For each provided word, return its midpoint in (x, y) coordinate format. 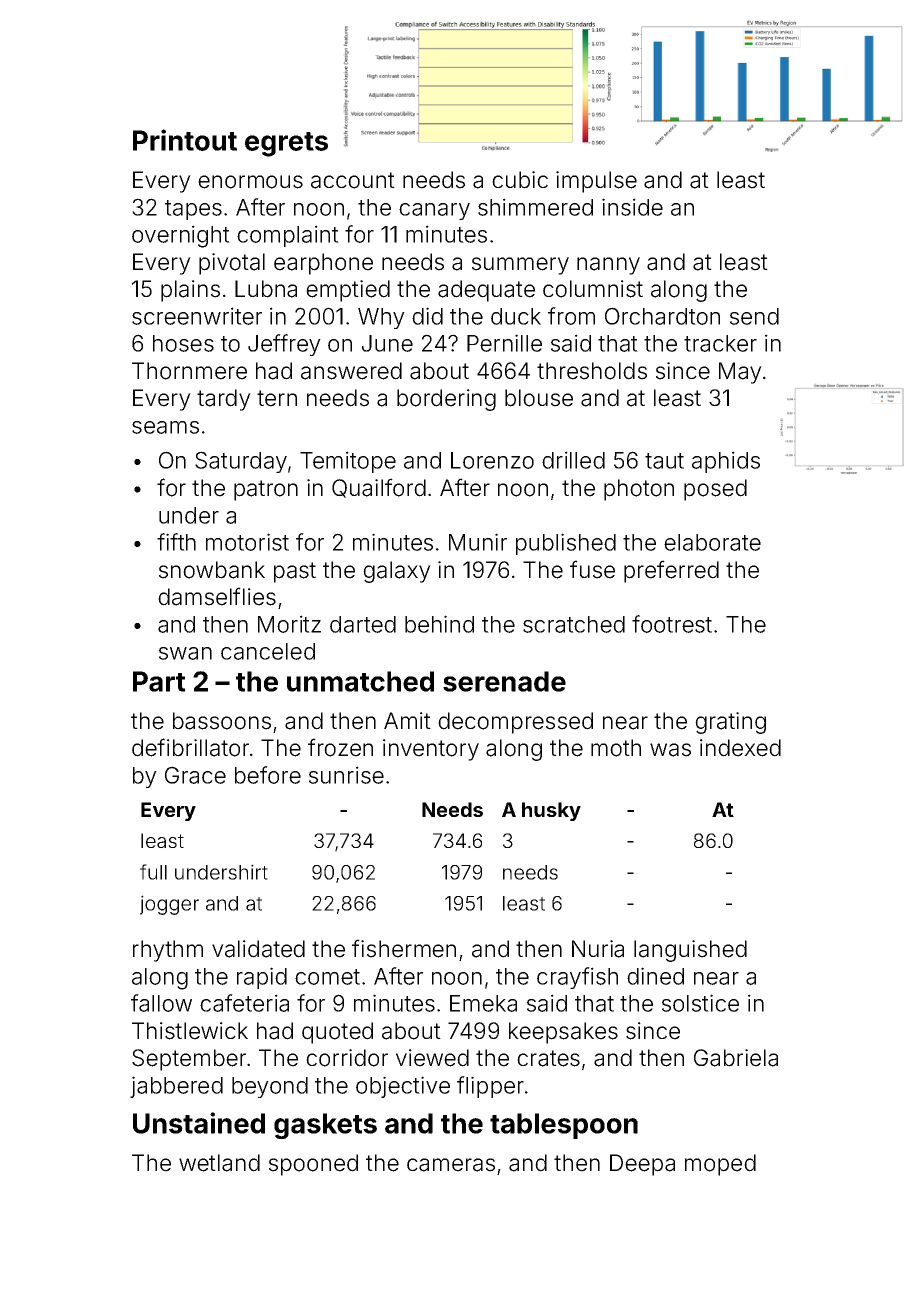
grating (730, 723)
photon (639, 490)
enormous (250, 182)
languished (690, 951)
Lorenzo (492, 460)
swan (185, 653)
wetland (219, 1163)
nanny (608, 266)
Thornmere (189, 371)
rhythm (168, 951)
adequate (486, 291)
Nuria (598, 949)
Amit (407, 720)
